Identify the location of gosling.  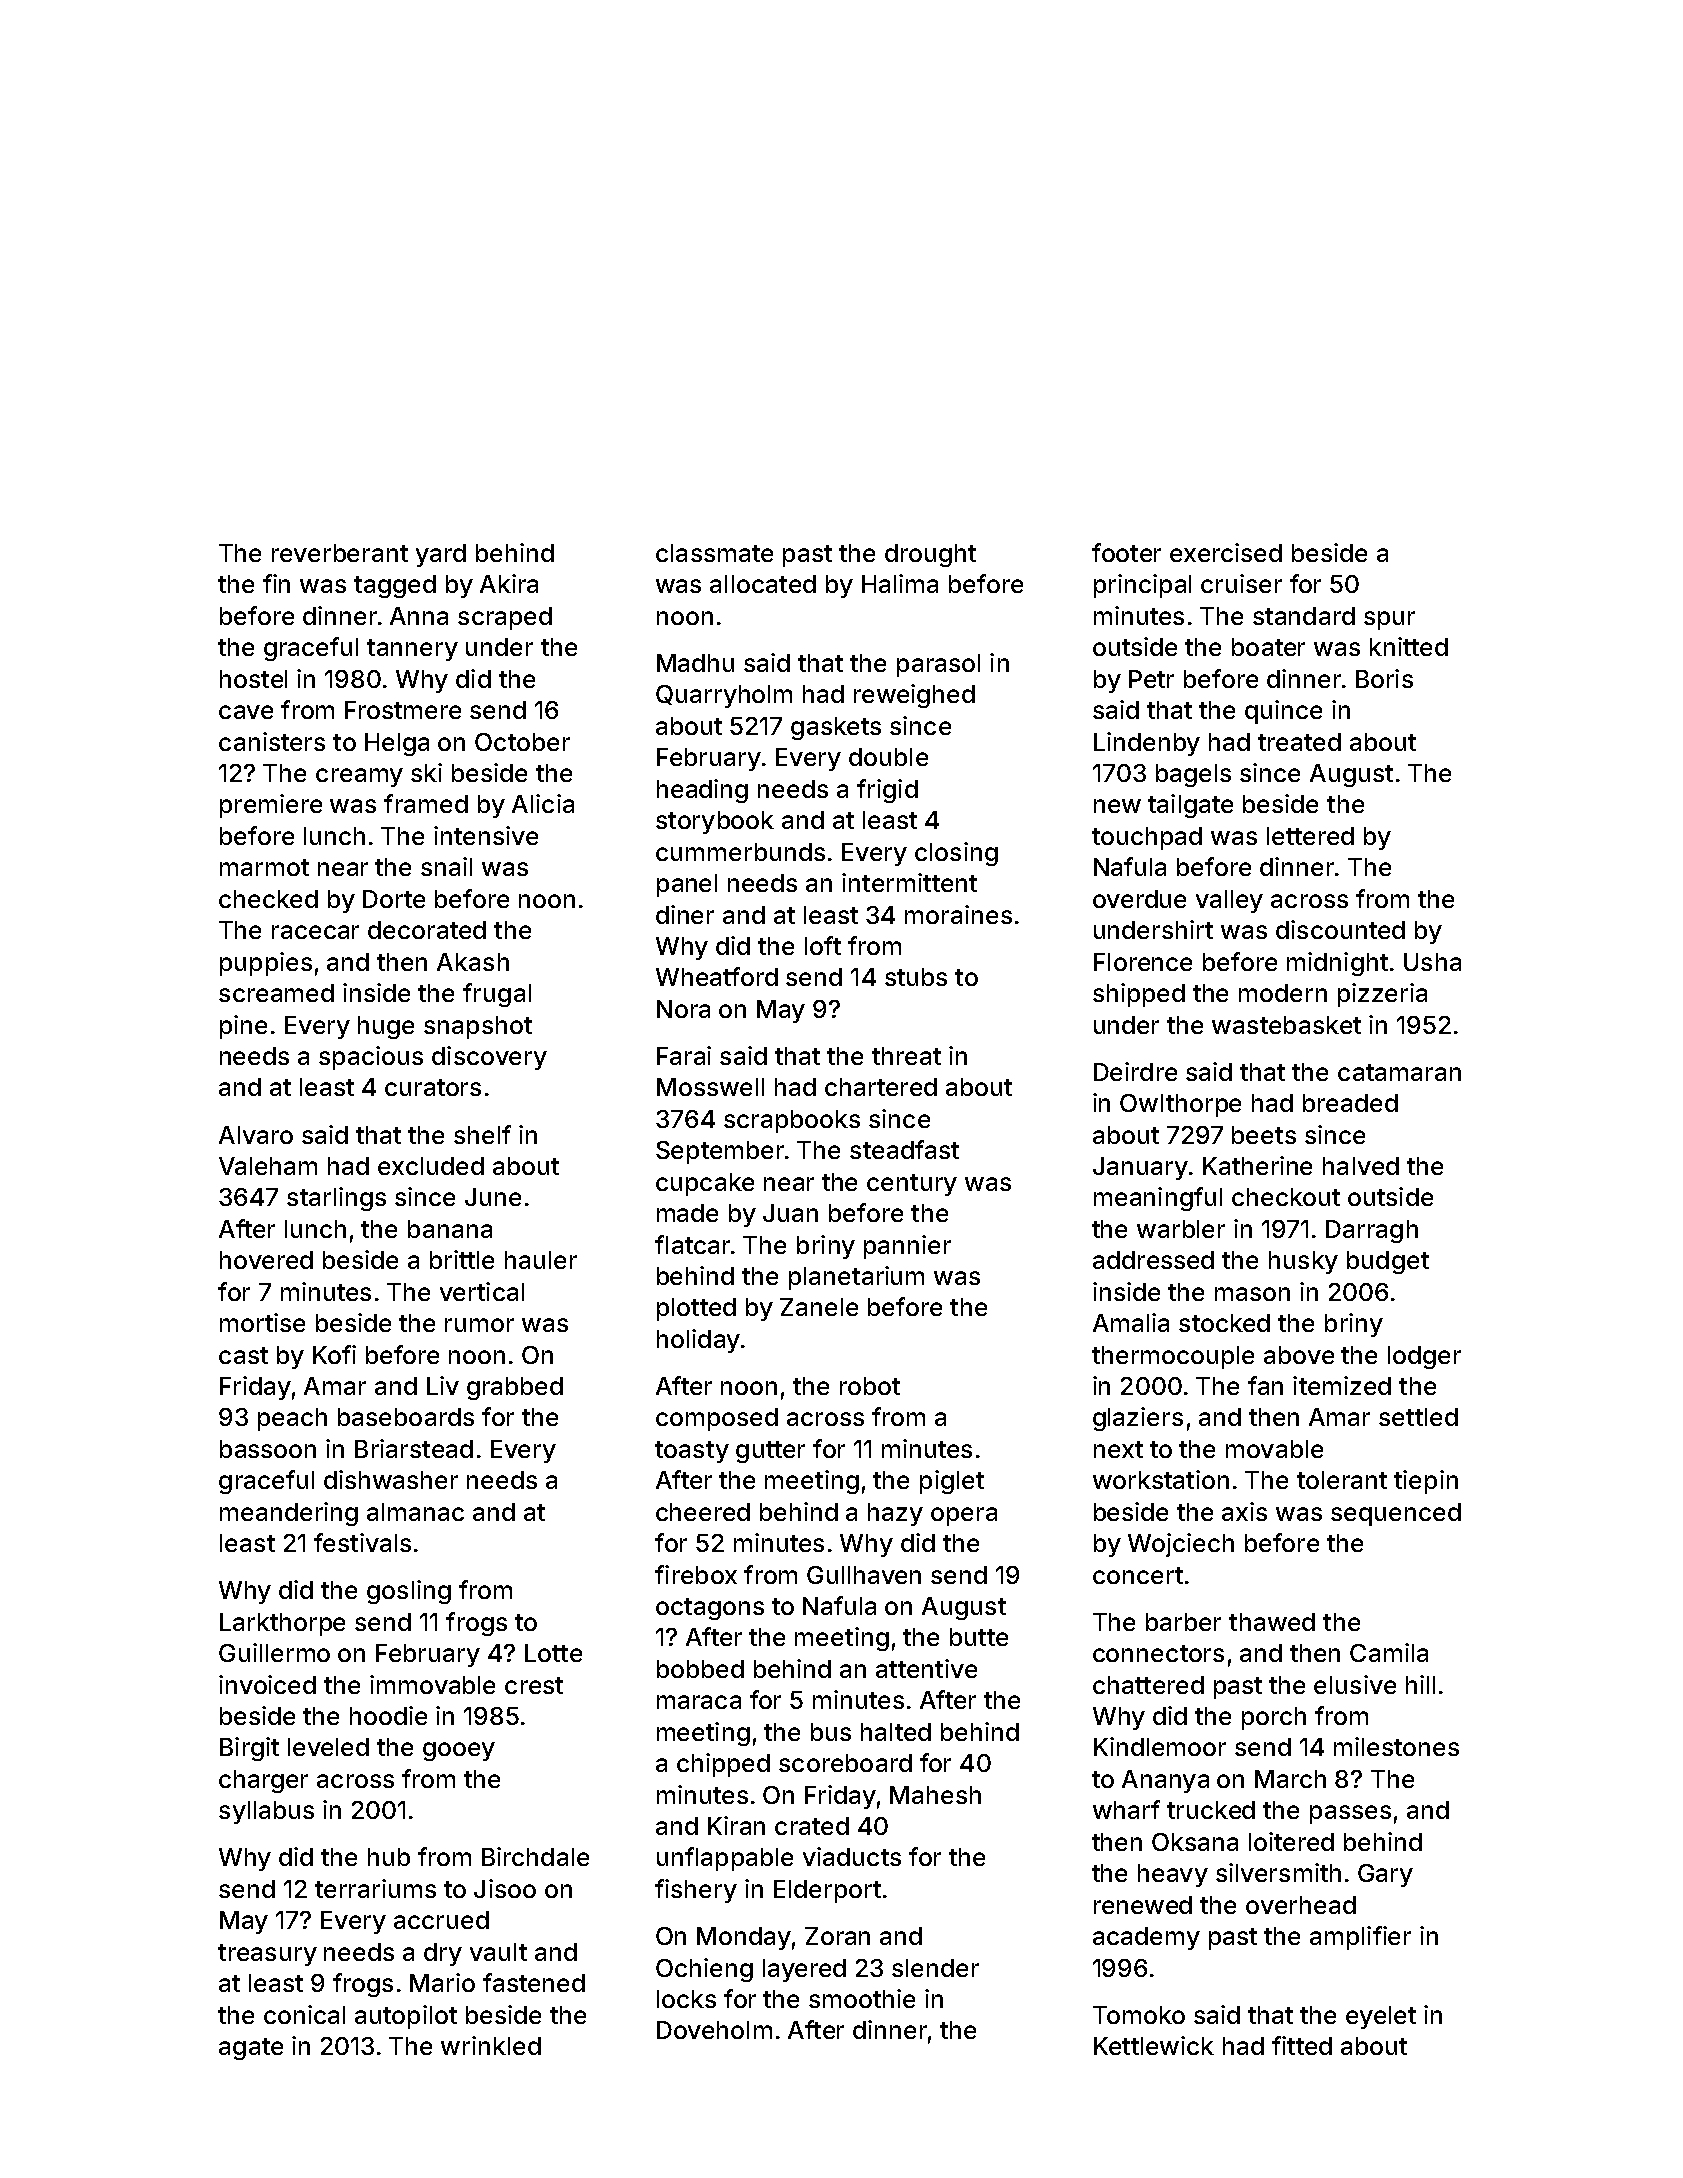
(409, 1592).
